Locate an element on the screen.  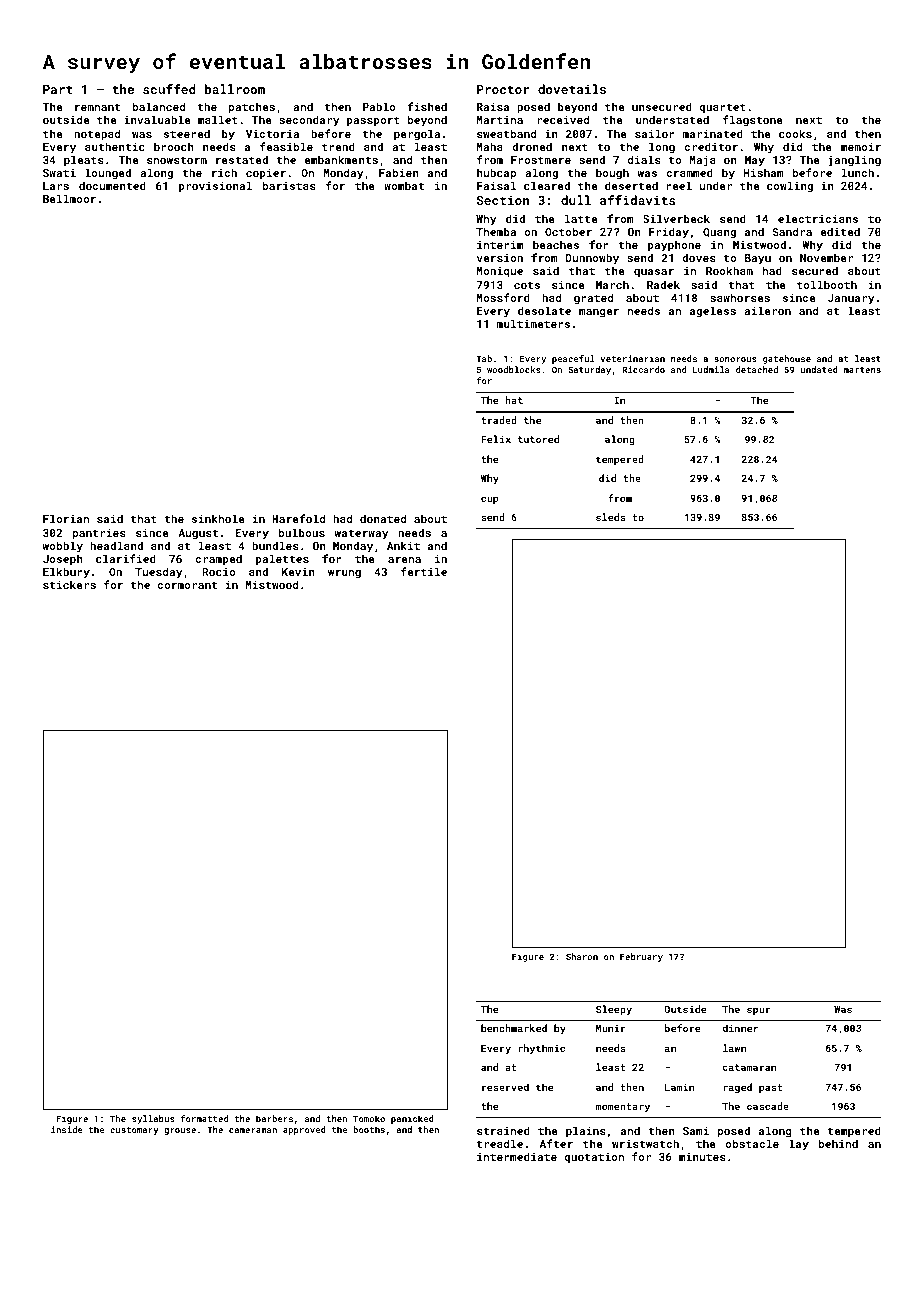
grouse is located at coordinates (180, 1131).
